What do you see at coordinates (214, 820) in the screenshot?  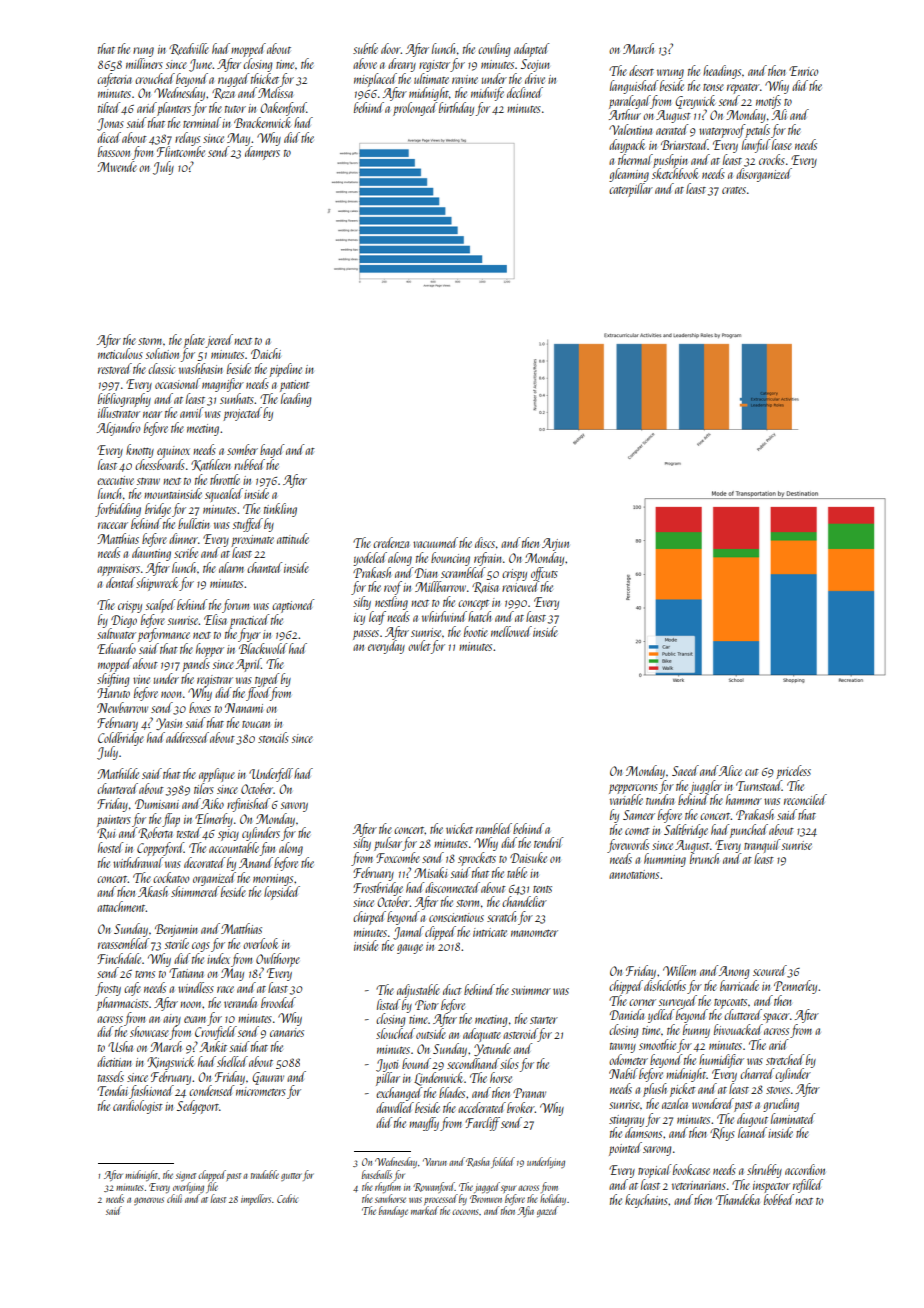 I see `Elmerby` at bounding box center [214, 820].
